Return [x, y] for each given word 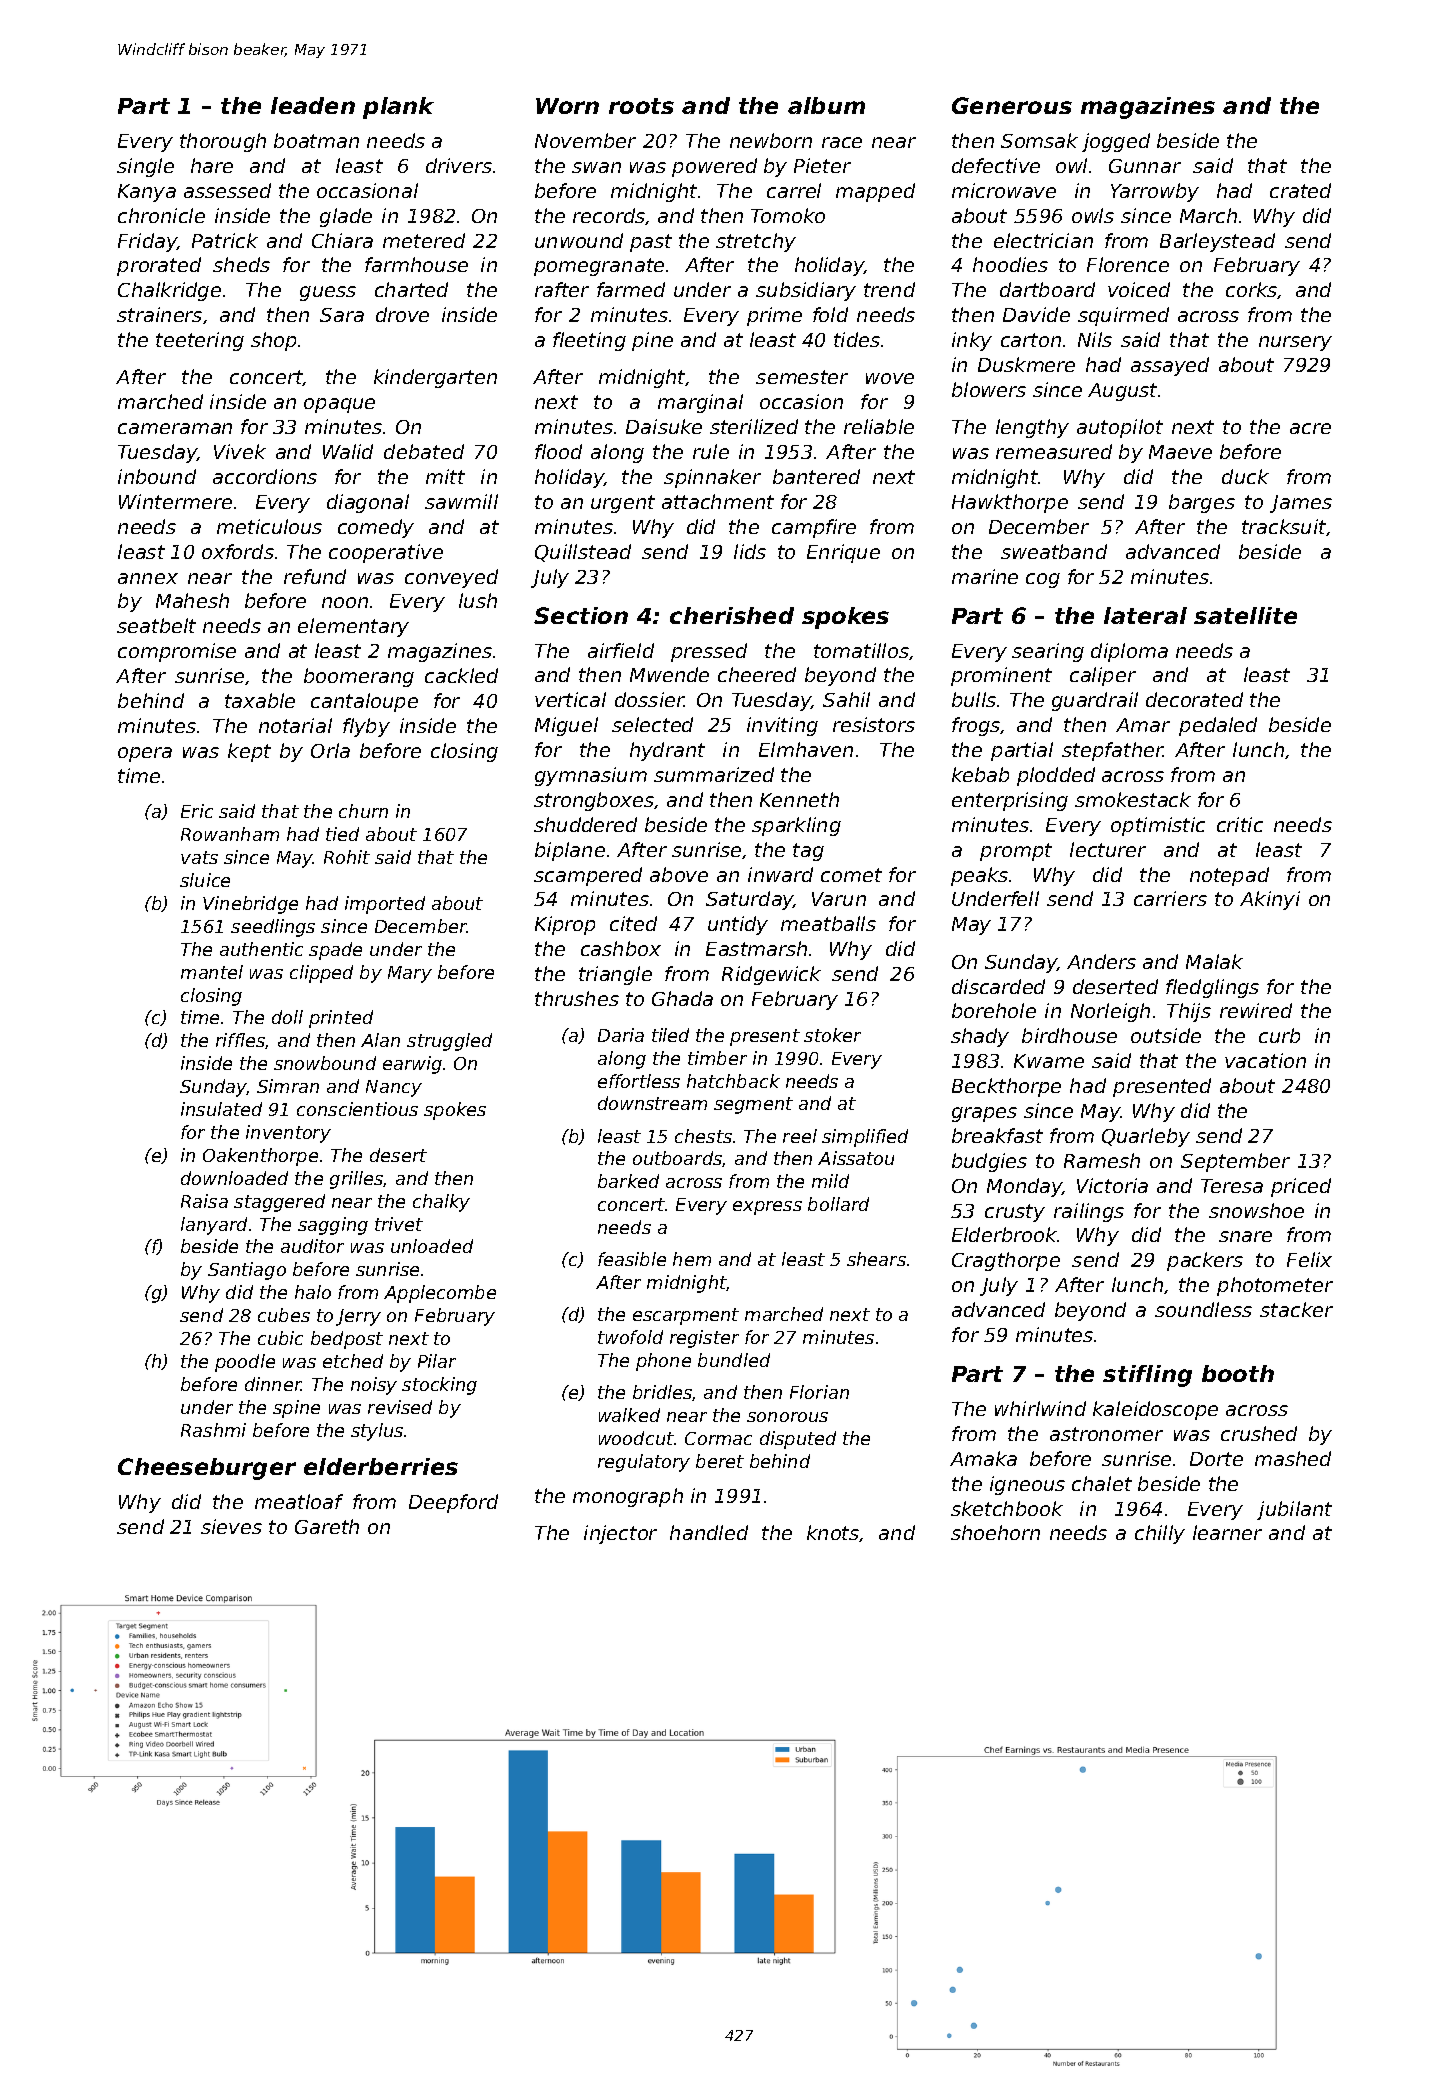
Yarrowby [1155, 192]
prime [774, 316]
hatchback [733, 1081]
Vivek [240, 451]
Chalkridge [169, 291]
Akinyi [1270, 900]
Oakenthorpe [260, 1157]
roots [641, 106]
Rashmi [213, 1430]
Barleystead [1217, 242]
